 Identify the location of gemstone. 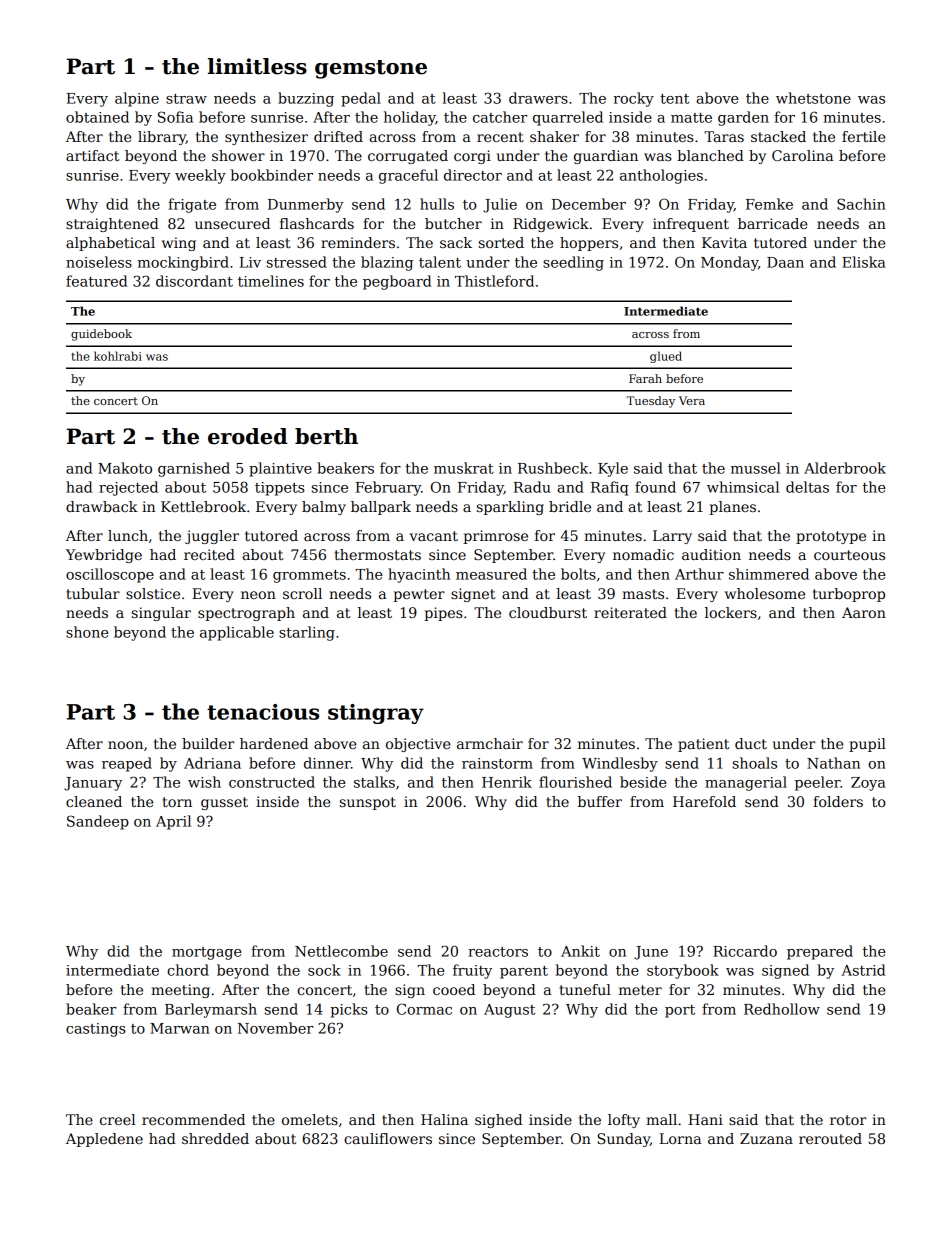
(371, 69).
